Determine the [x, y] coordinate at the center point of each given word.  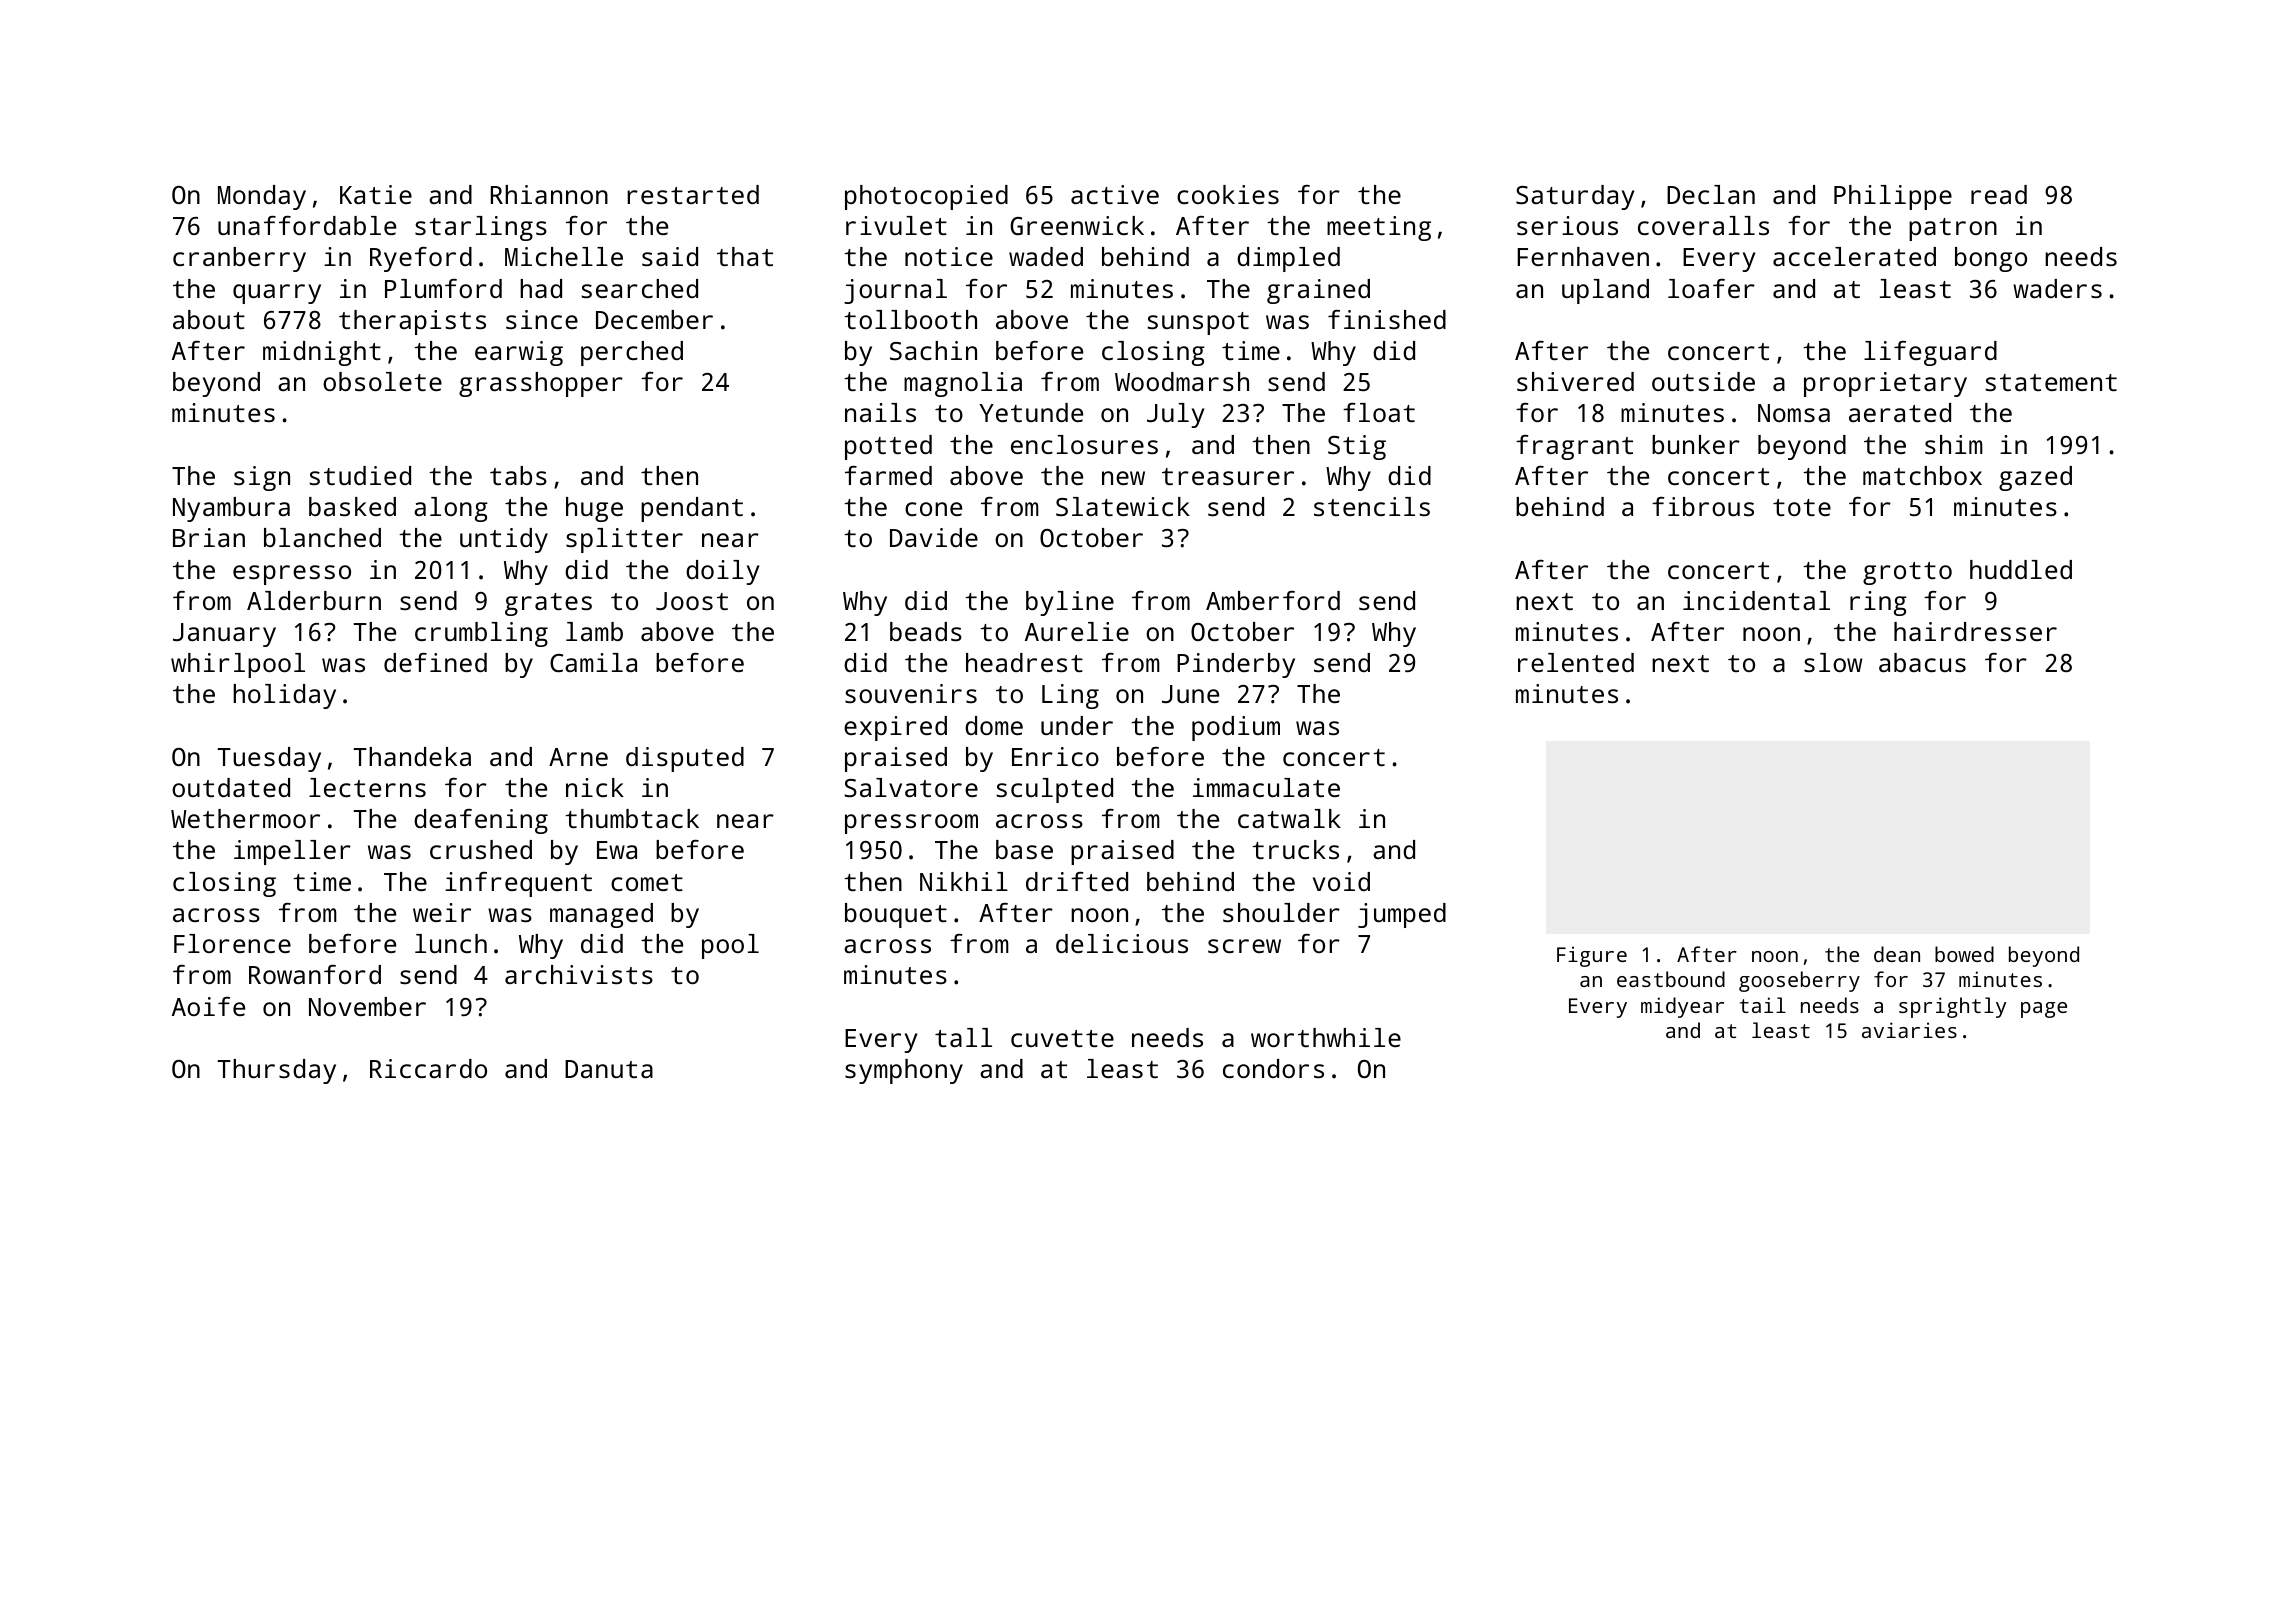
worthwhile [1326, 1037]
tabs [518, 475]
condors [1273, 1068]
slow [1833, 662]
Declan [1711, 194]
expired [895, 728]
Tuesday [269, 759]
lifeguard [1930, 353]
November [367, 1006]
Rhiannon [549, 194]
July [1175, 415]
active [1115, 194]
